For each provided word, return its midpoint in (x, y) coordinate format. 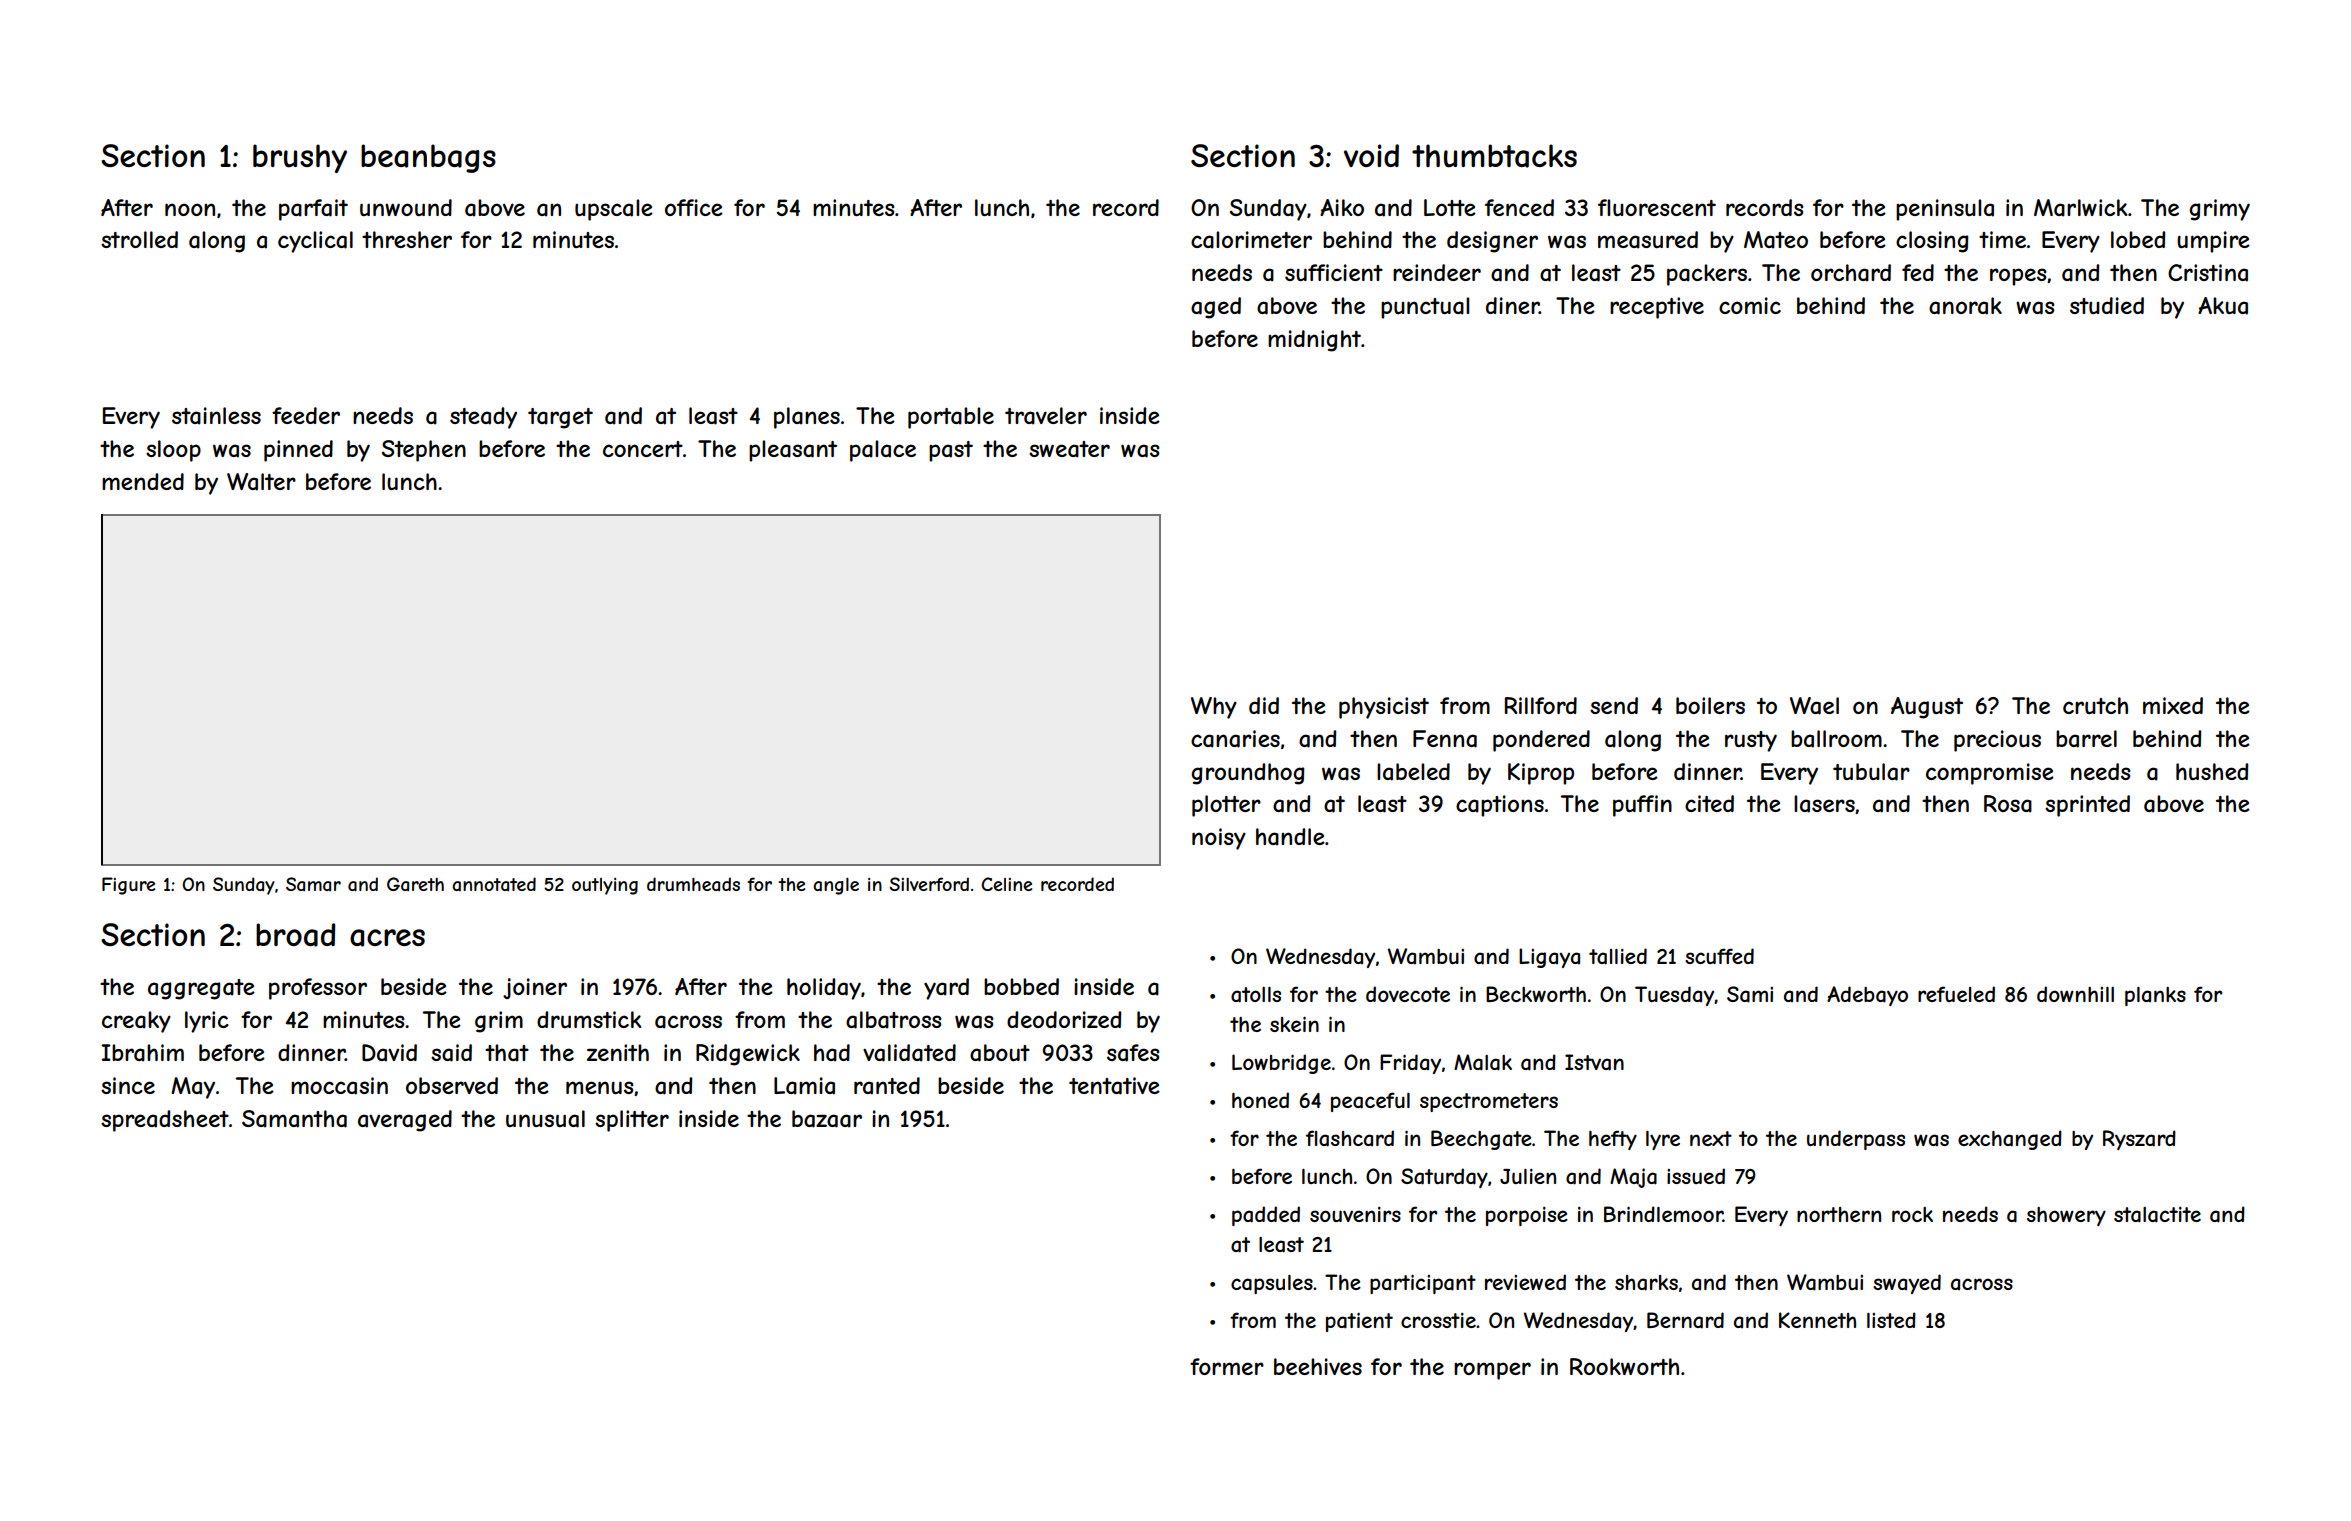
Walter (261, 482)
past (951, 451)
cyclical (315, 242)
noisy (1219, 839)
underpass (1856, 1140)
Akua (2223, 306)
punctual (1425, 308)
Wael (1814, 706)
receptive (1657, 308)
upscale (614, 210)
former (1227, 1366)
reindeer (1437, 272)
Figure (128, 886)
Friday (1410, 1064)
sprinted (2087, 806)
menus (599, 1087)
